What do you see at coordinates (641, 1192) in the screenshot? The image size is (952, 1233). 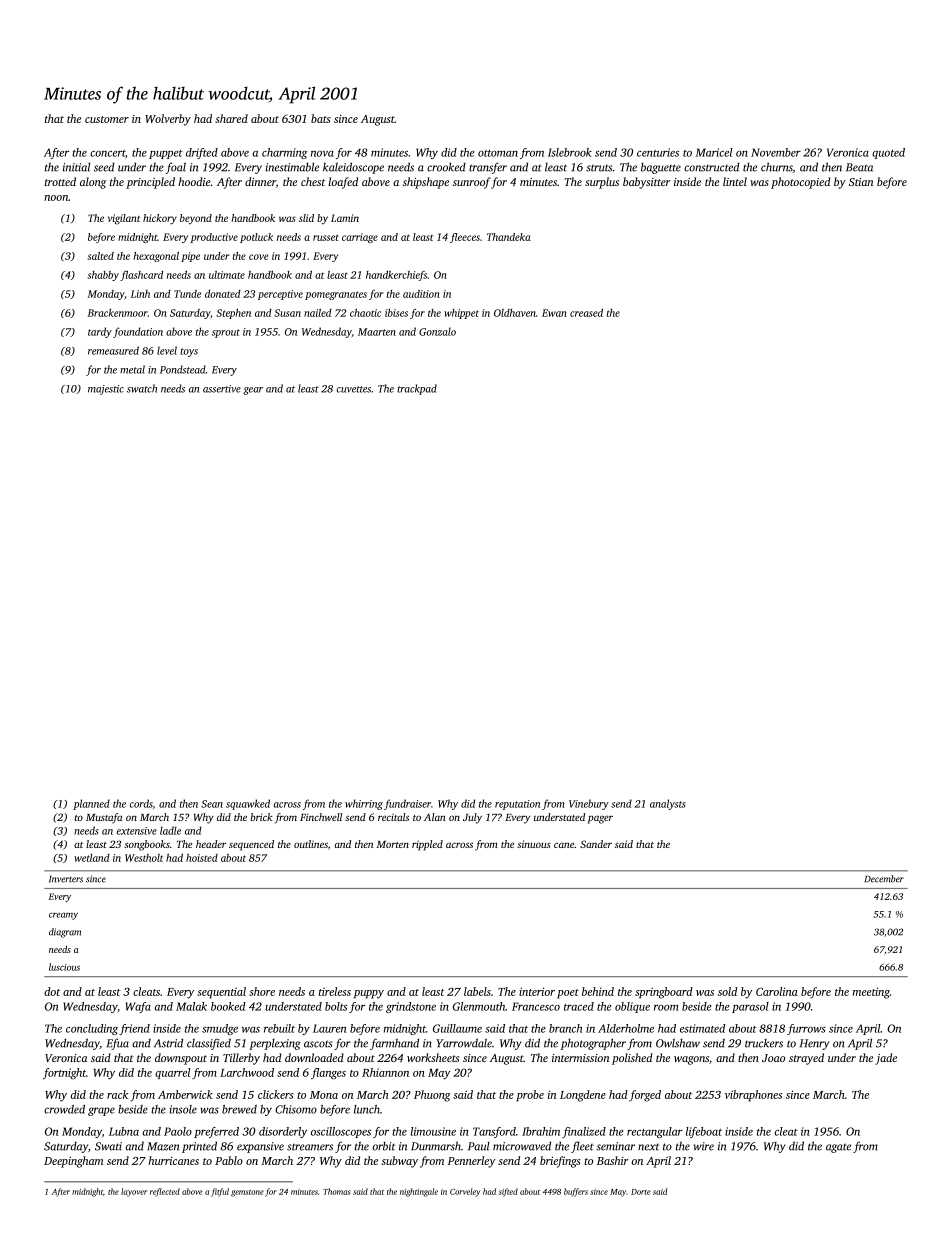 I see `Dorte` at bounding box center [641, 1192].
